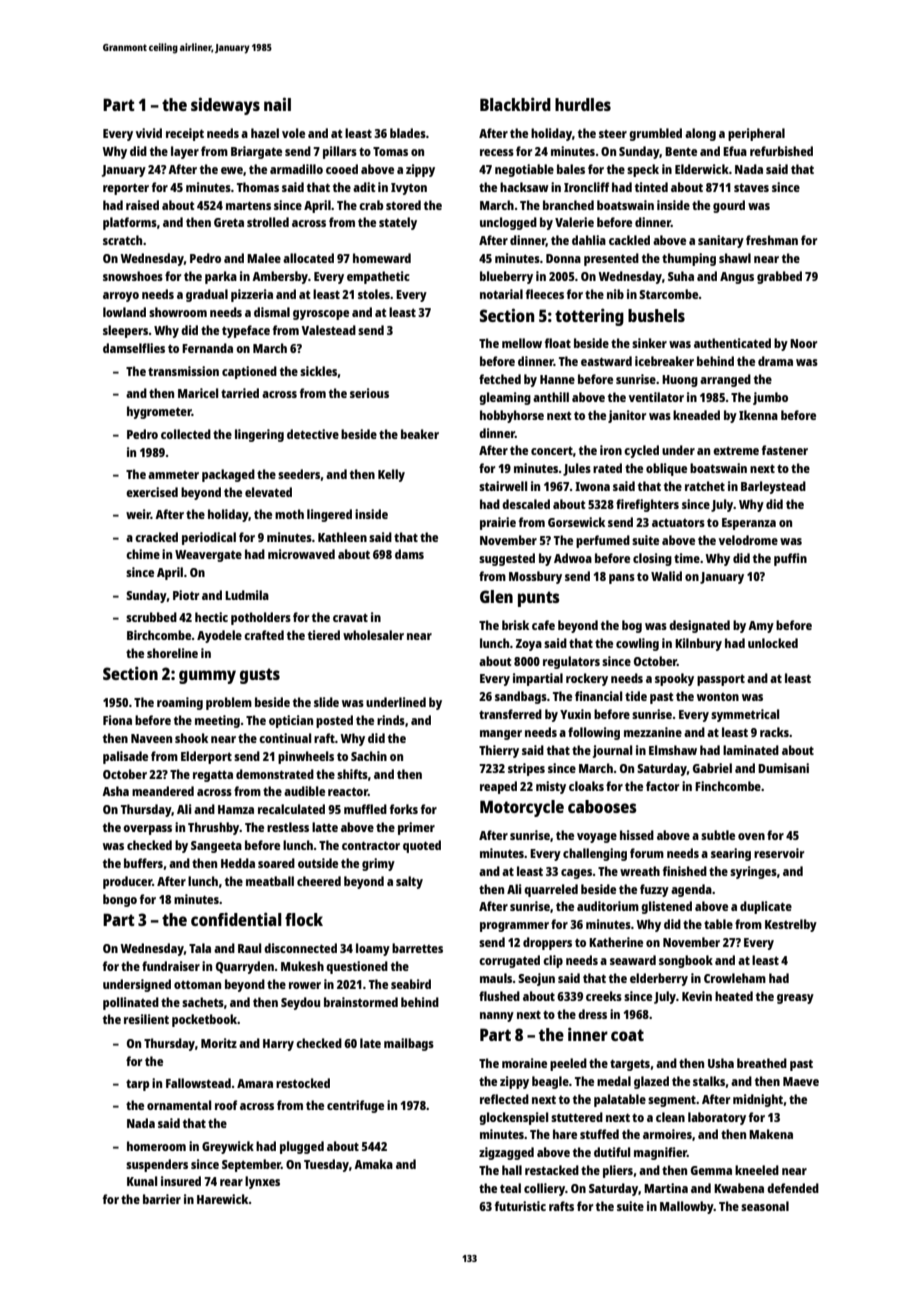  What do you see at coordinates (264, 258) in the screenshot?
I see `Malee` at bounding box center [264, 258].
